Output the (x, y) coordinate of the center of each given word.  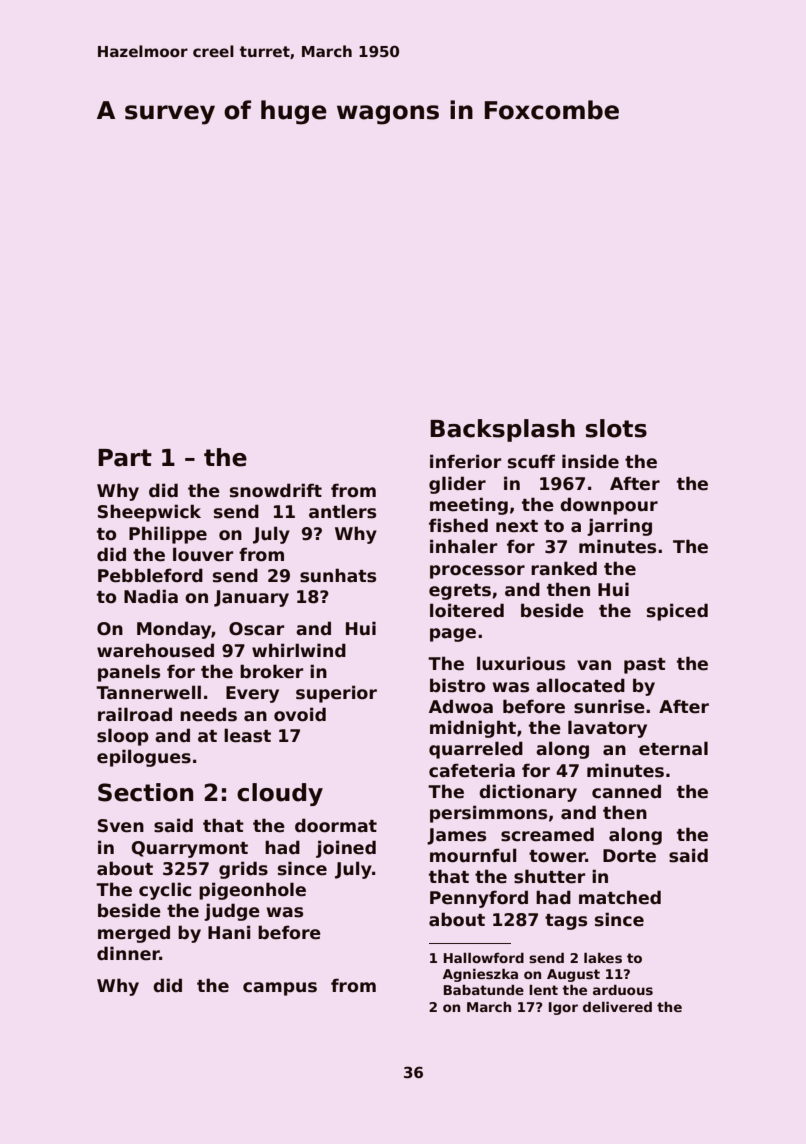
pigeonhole (252, 891)
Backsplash (502, 430)
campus (280, 989)
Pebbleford (150, 575)
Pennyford (479, 899)
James (456, 836)
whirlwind (299, 650)
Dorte (629, 856)
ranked (564, 568)
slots (616, 428)
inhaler (463, 546)
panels (129, 673)
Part (125, 458)
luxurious (521, 663)
